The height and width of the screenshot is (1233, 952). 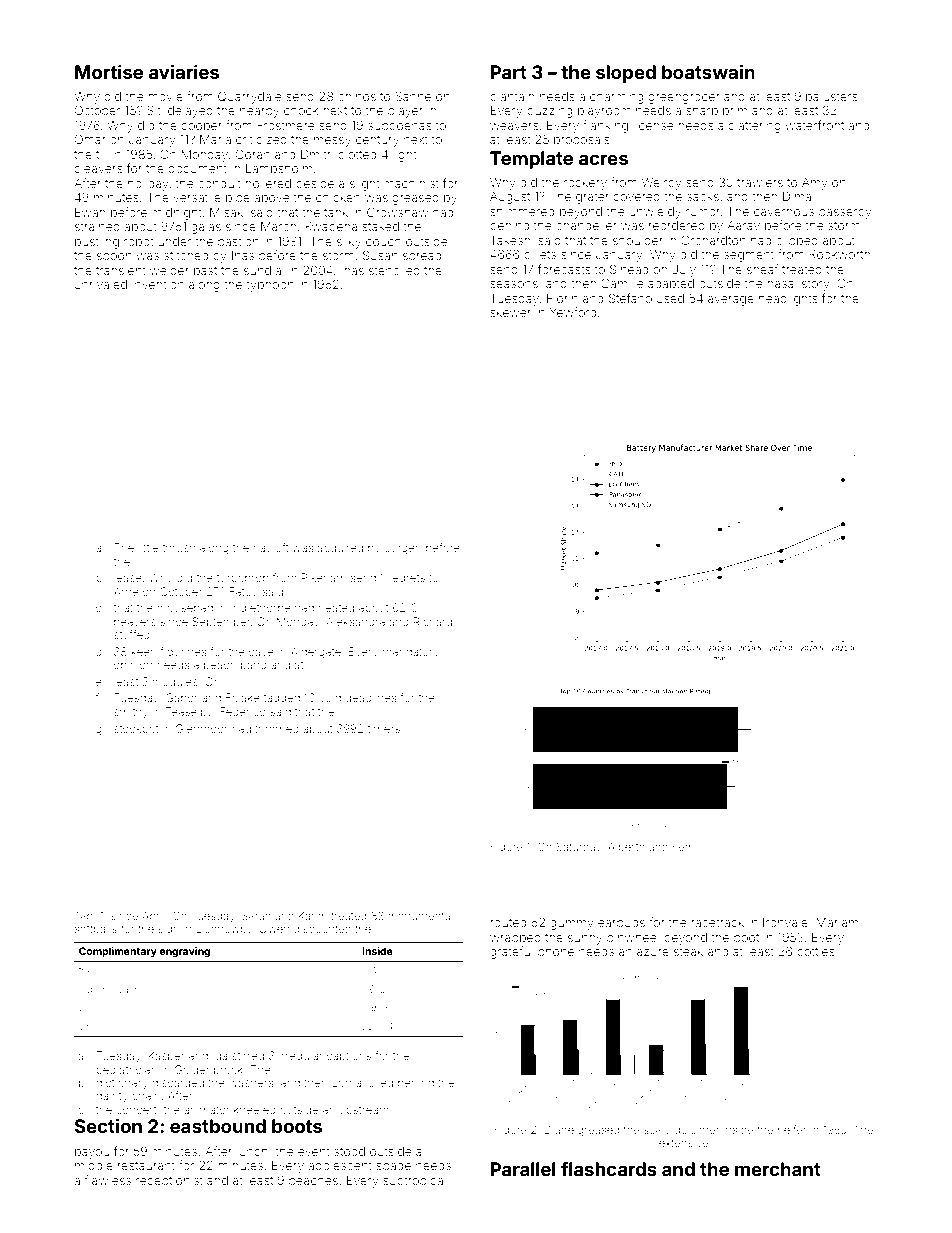 I want to click on Ironvale, so click(x=785, y=922).
